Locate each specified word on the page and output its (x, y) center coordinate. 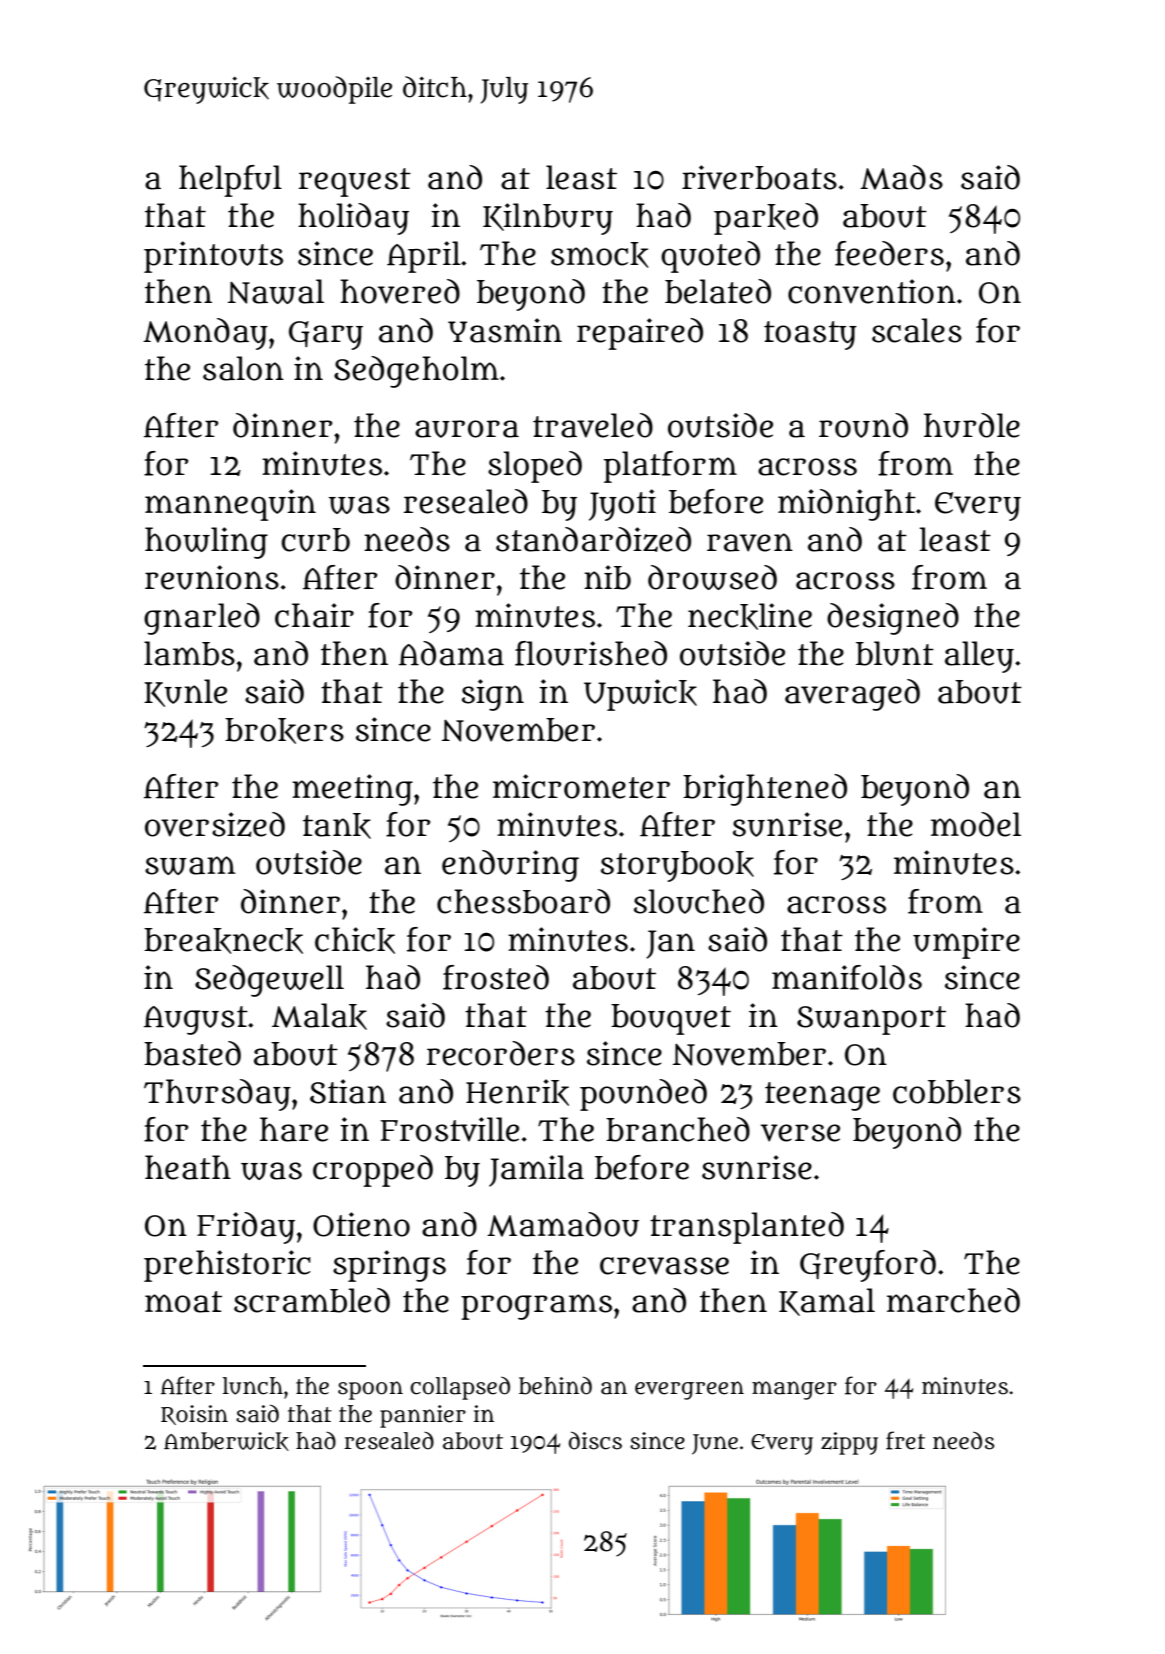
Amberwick (226, 1441)
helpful (230, 181)
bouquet (671, 1019)
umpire (966, 943)
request (355, 182)
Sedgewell (269, 981)
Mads (901, 177)
